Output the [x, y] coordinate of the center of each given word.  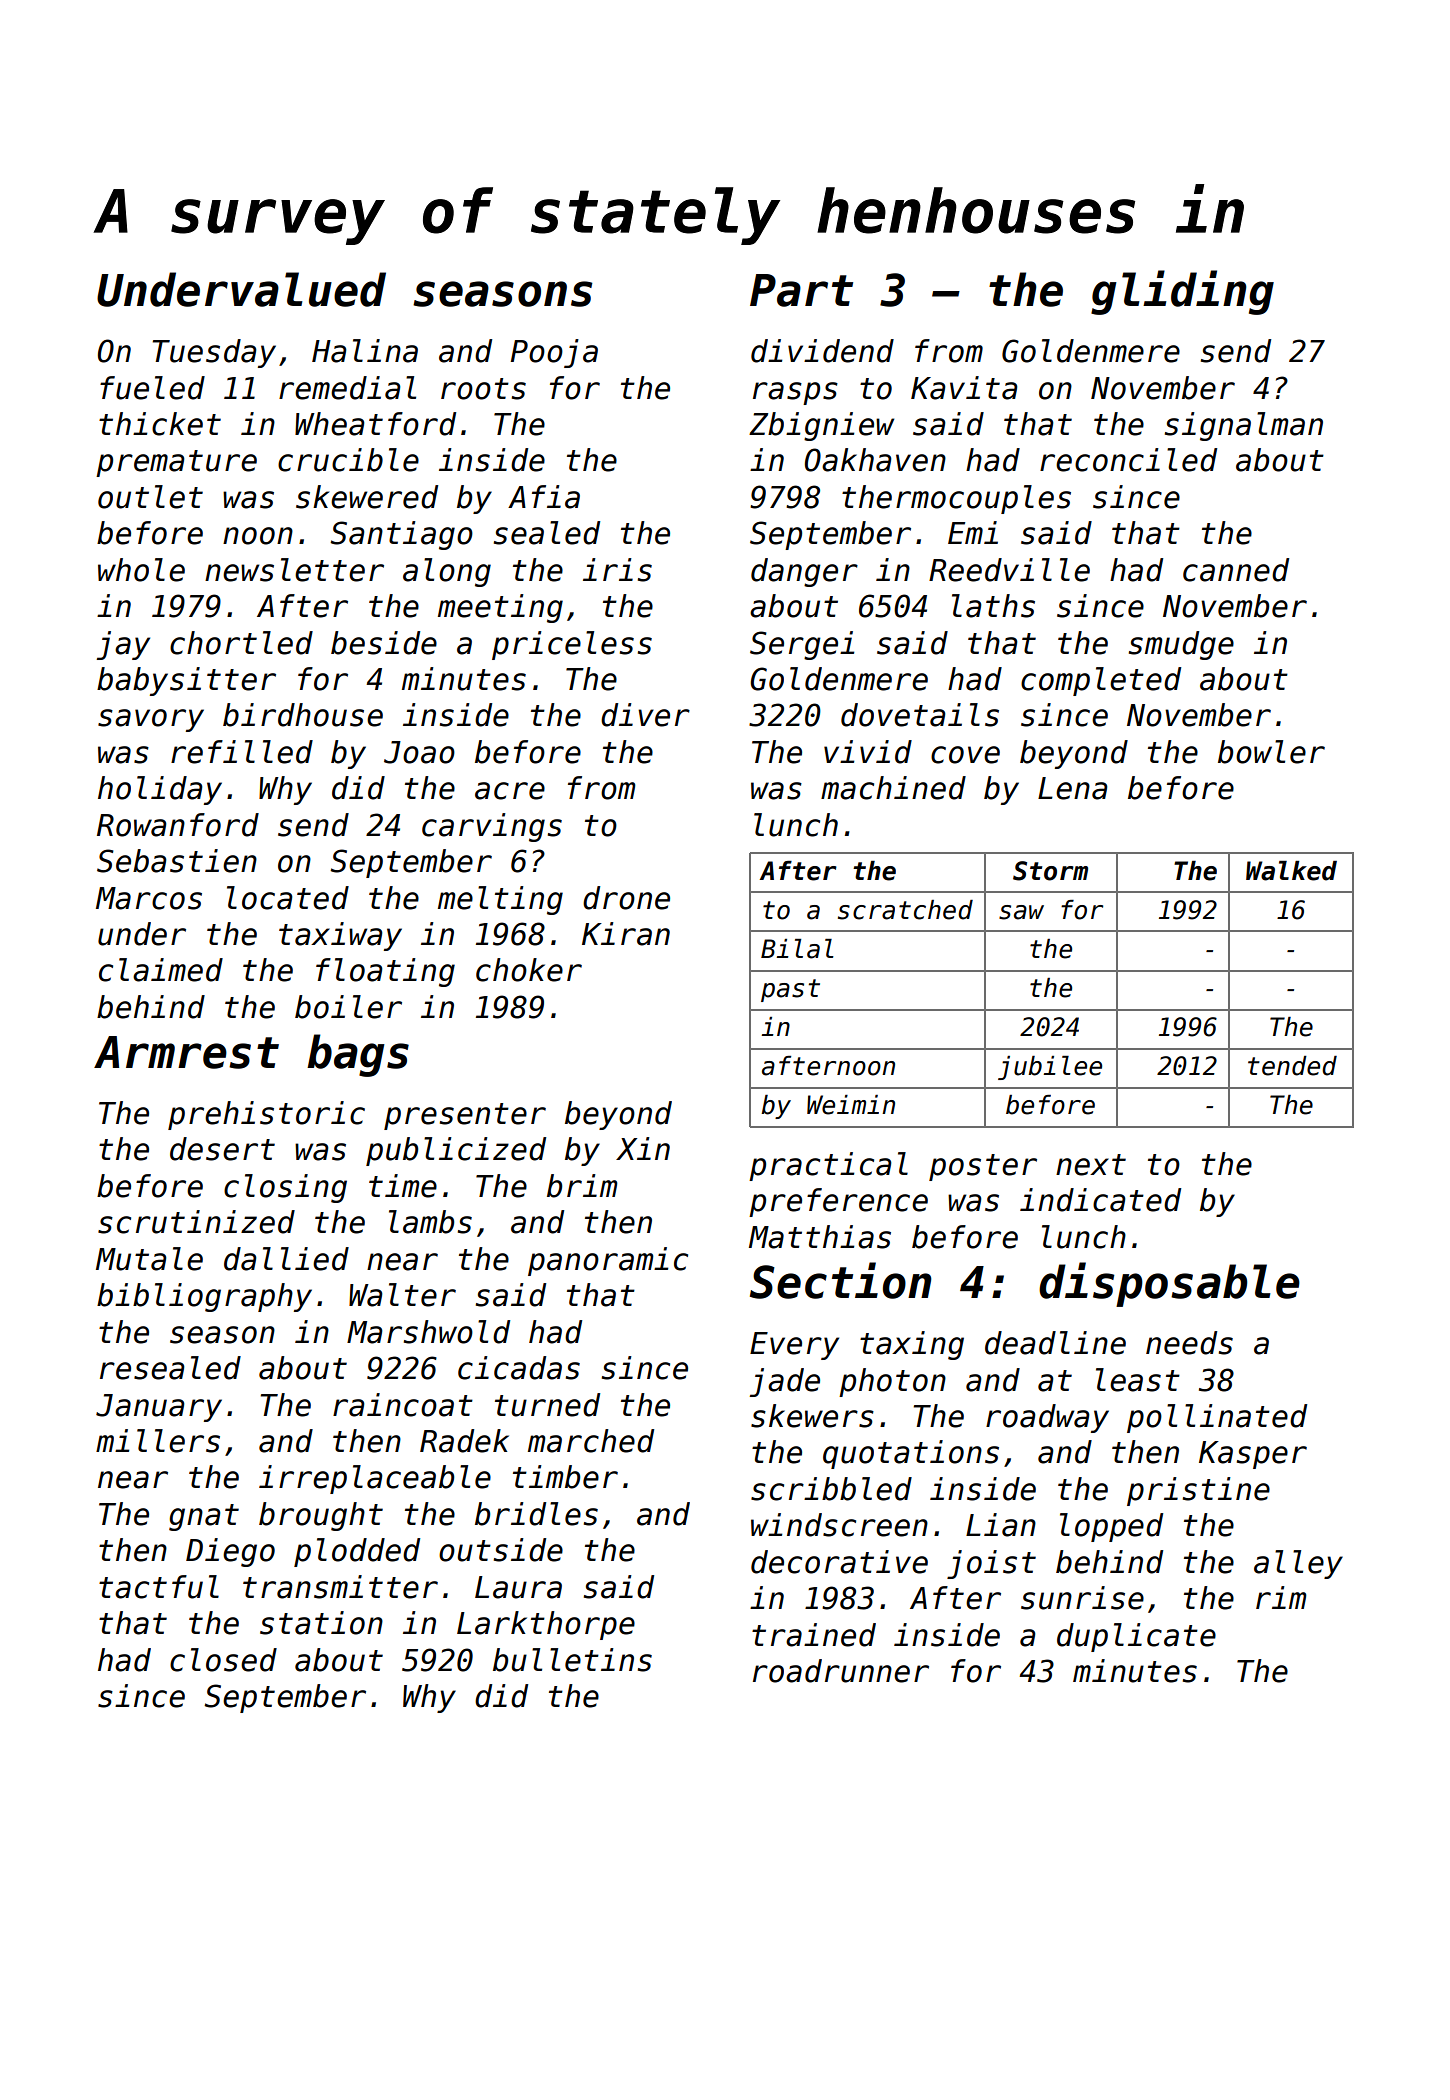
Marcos [149, 898]
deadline [1055, 1343]
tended [1292, 1066]
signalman [1244, 426]
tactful [159, 1587]
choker [529, 970]
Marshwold [428, 1332]
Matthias [820, 1237]
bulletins [572, 1660]
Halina [365, 351]
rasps [795, 393]
